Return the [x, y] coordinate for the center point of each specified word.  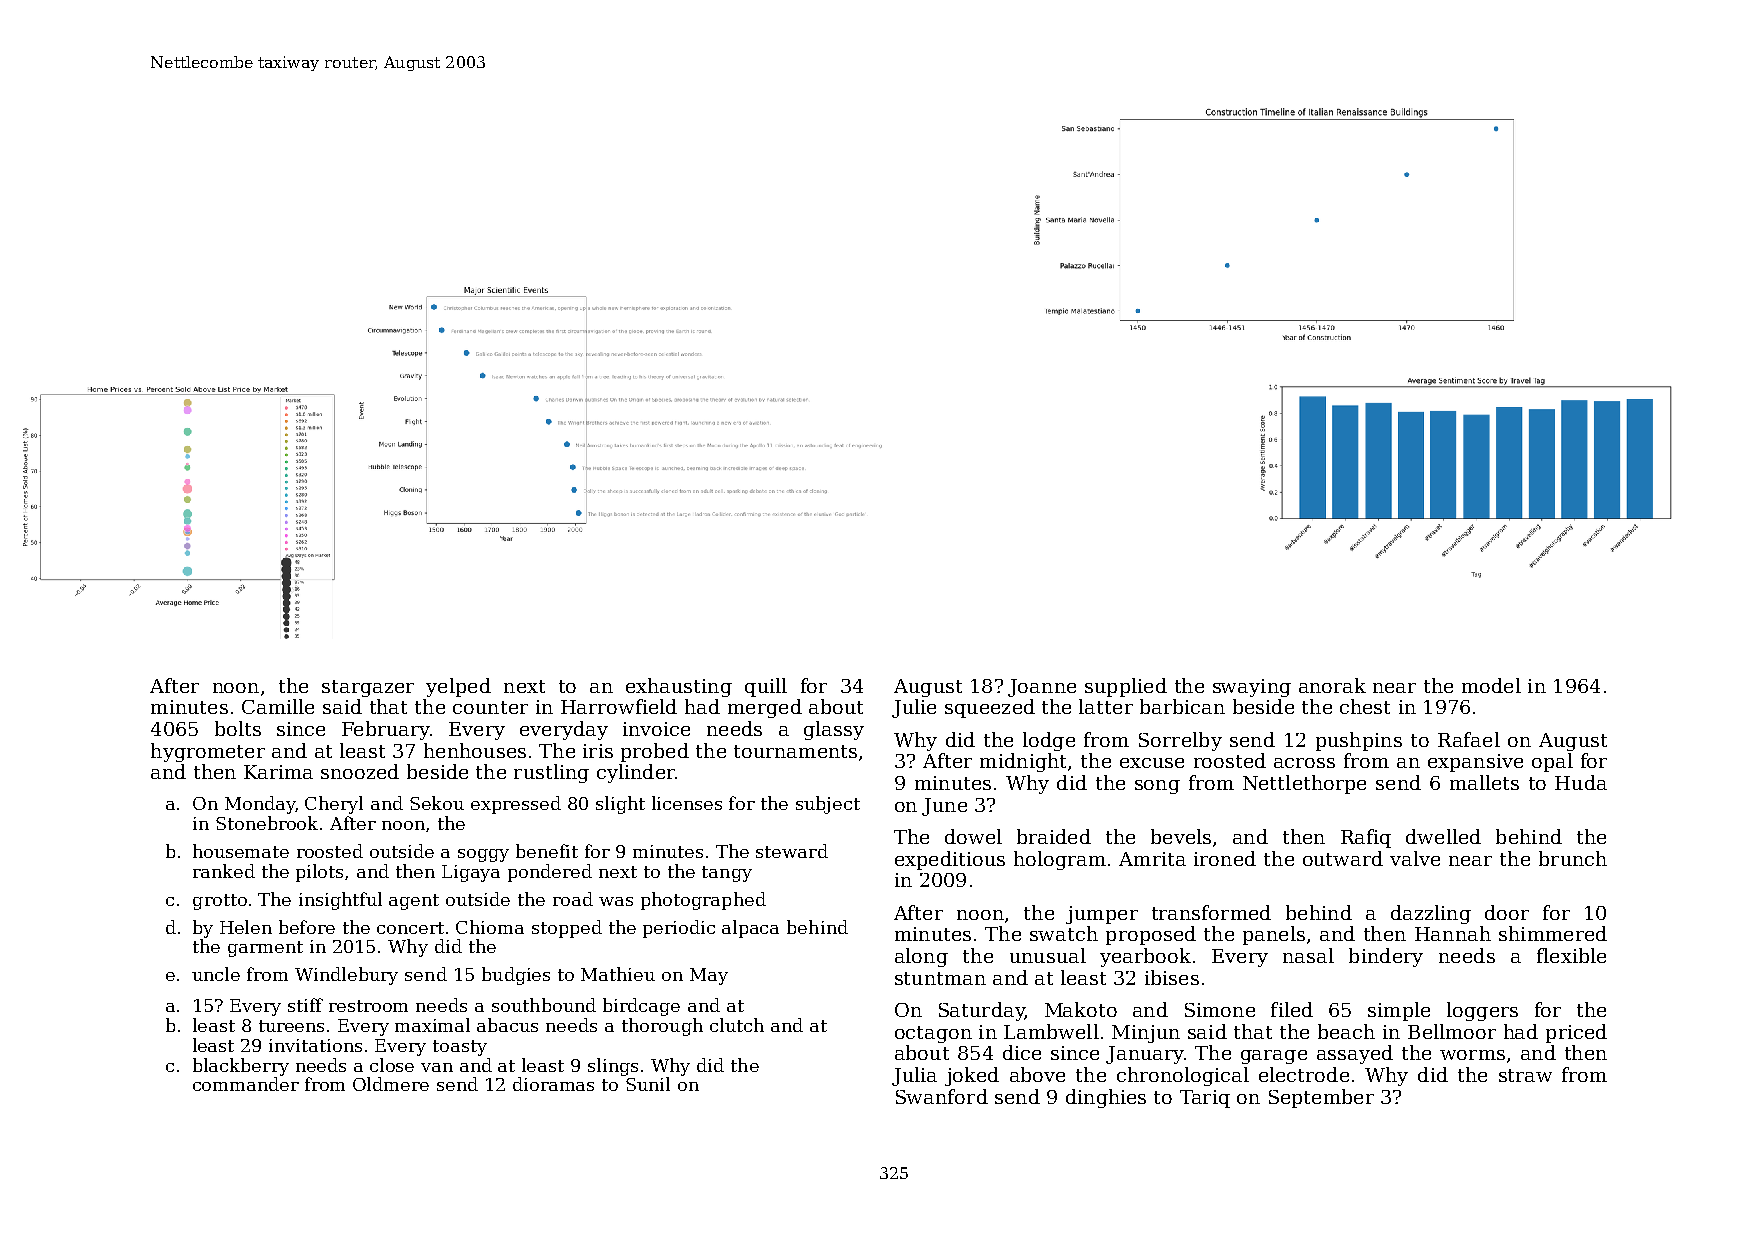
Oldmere [391, 1084]
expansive [1475, 763]
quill [766, 687]
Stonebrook [267, 823]
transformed [1211, 912]
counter [490, 707]
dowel [973, 836]
